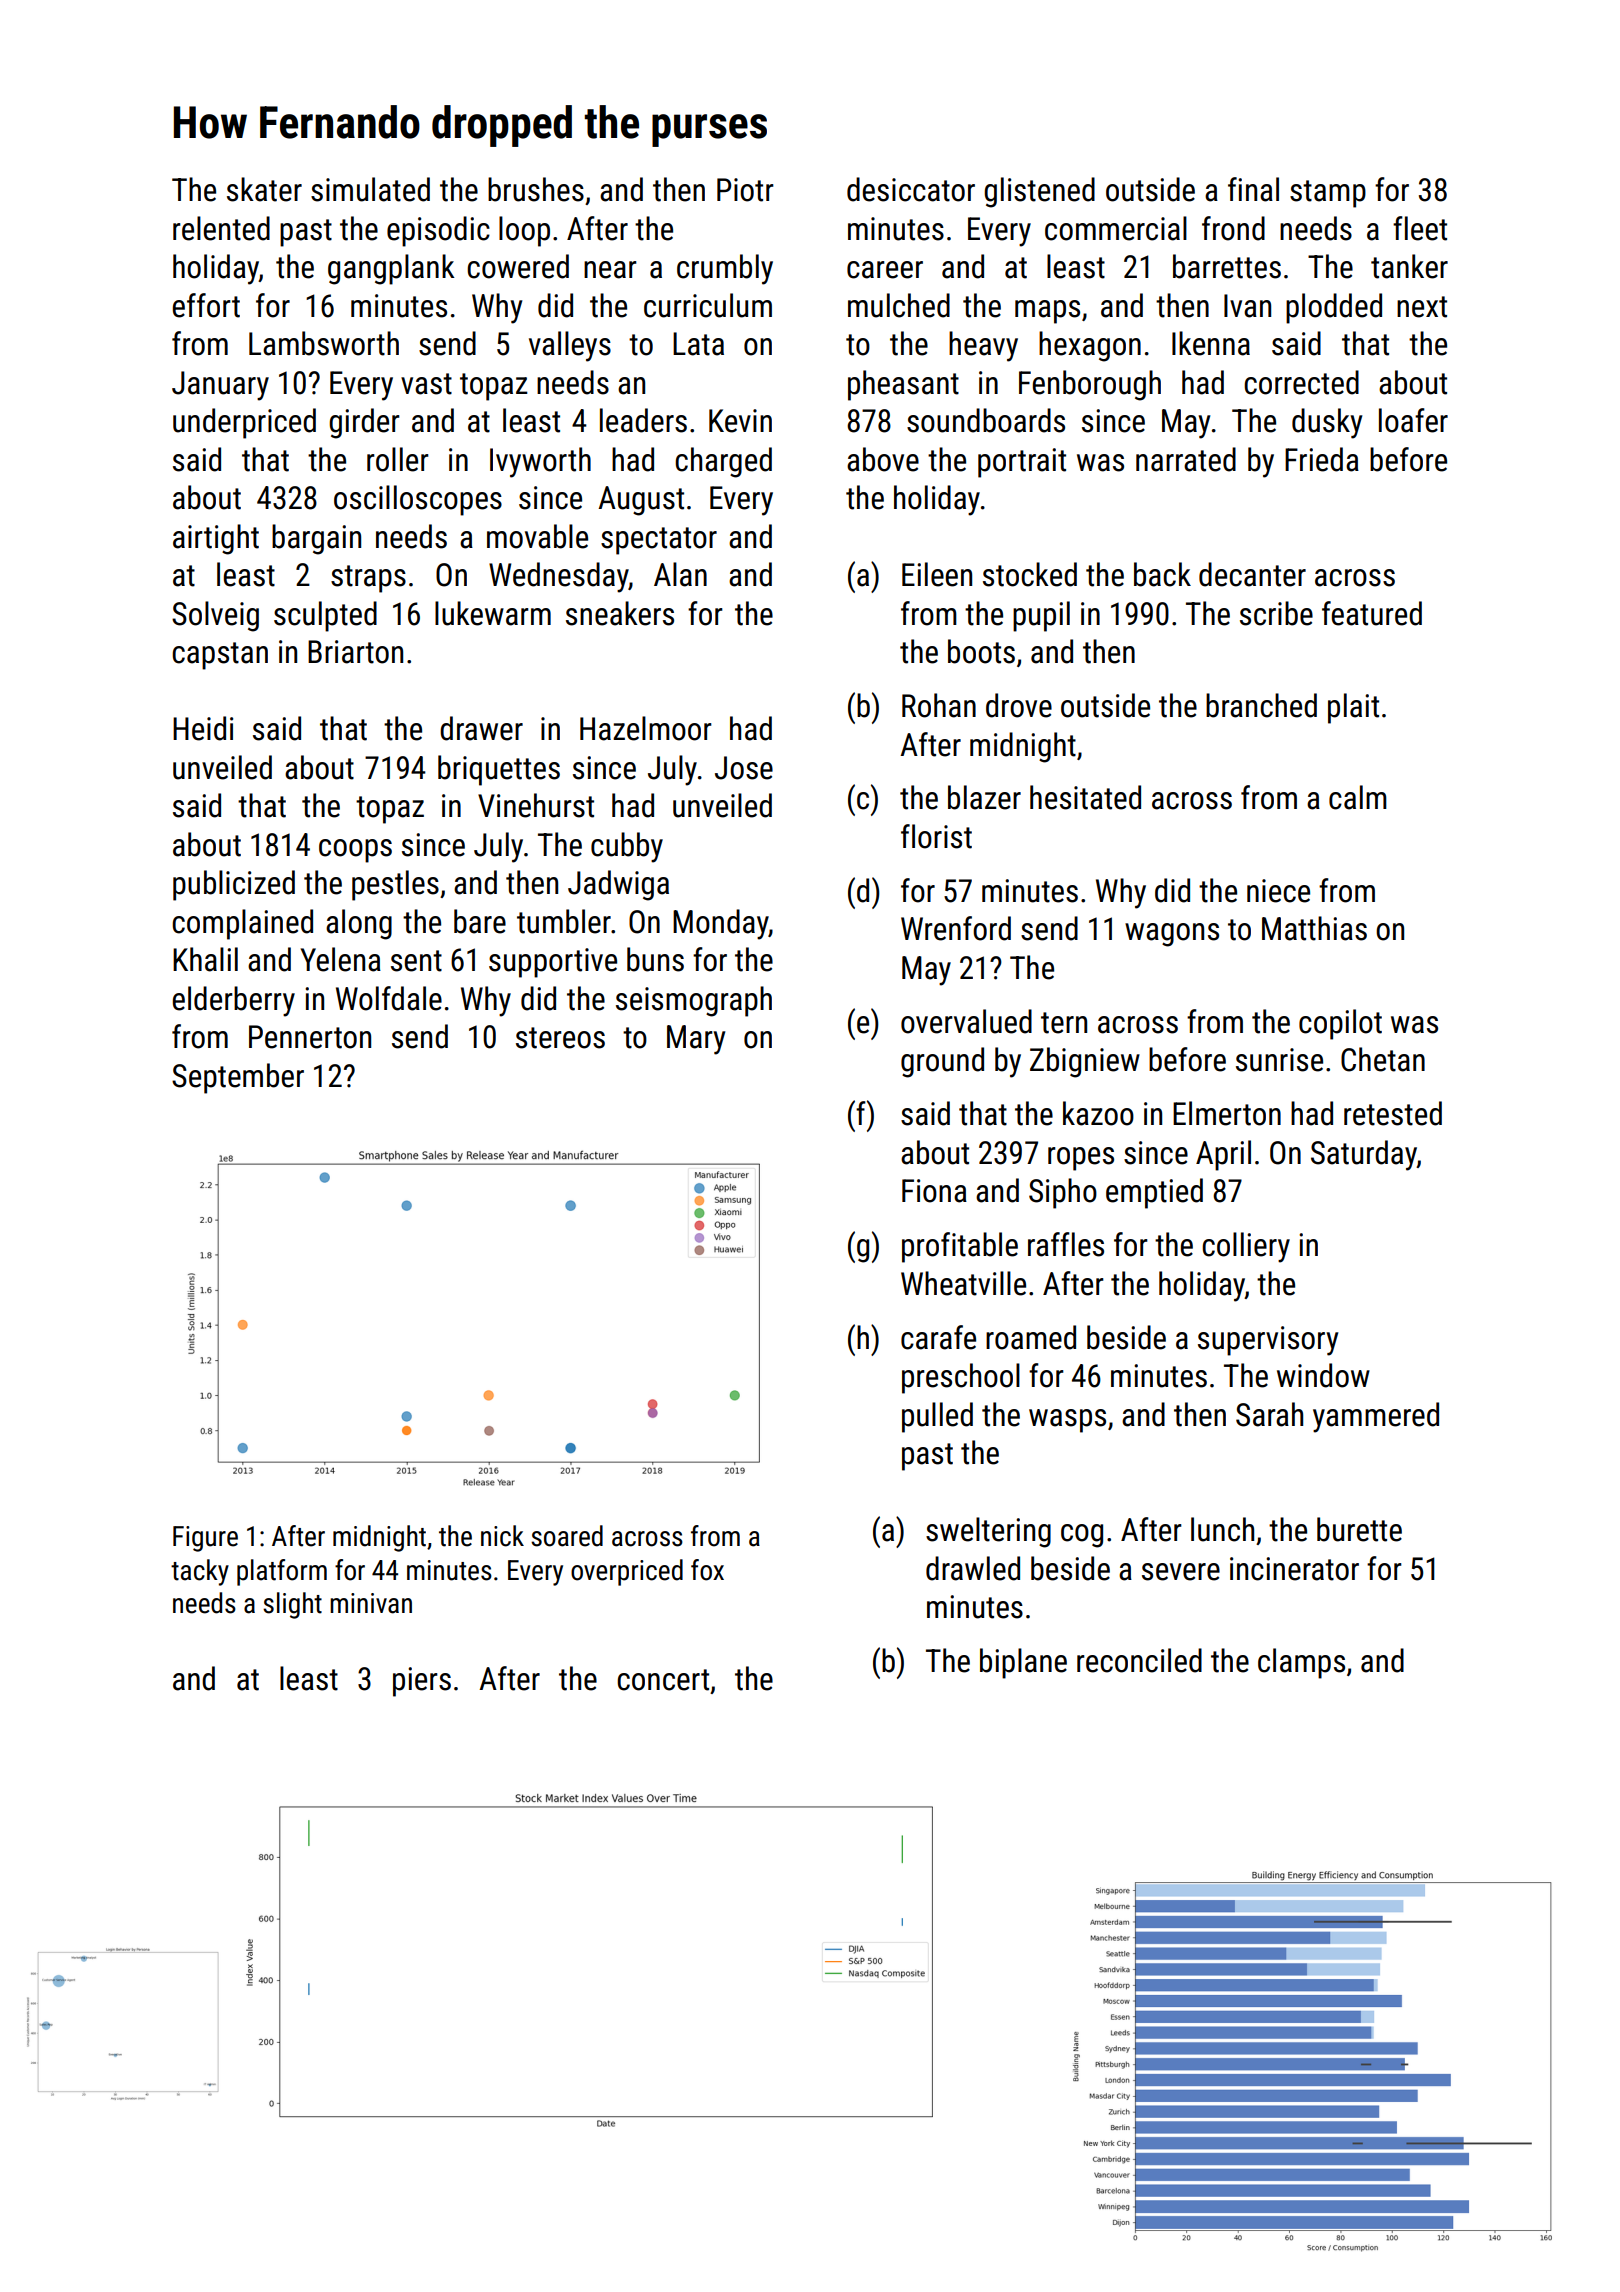 Image resolution: width=1620 pixels, height=2292 pixels. Describe the element at coordinates (422, 1682) in the document. I see `piers` at that location.
